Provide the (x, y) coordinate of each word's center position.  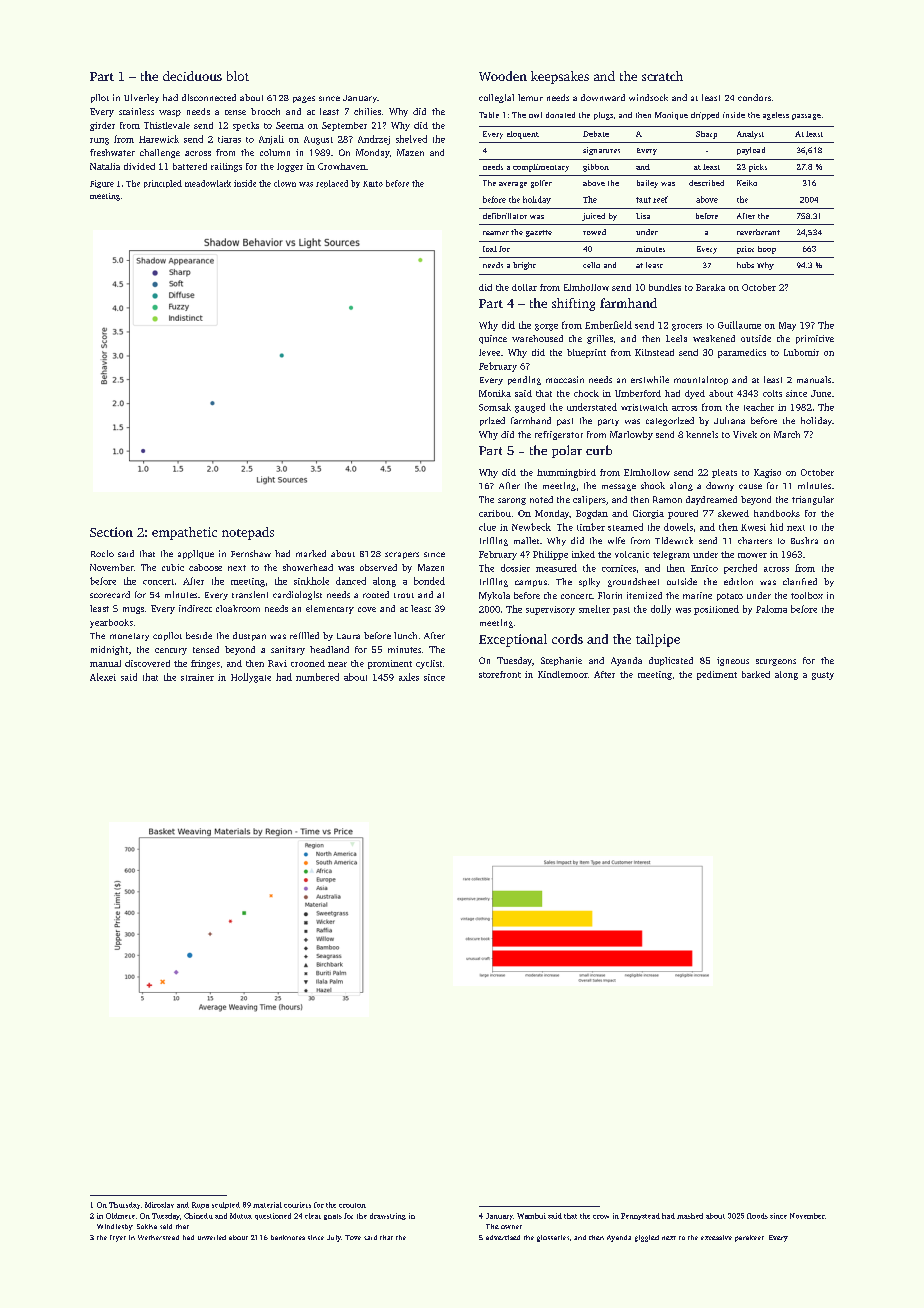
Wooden (503, 76)
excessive (716, 1237)
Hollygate (251, 678)
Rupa (200, 1205)
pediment (717, 675)
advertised (503, 1237)
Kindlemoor (563, 674)
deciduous (192, 76)
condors (754, 97)
